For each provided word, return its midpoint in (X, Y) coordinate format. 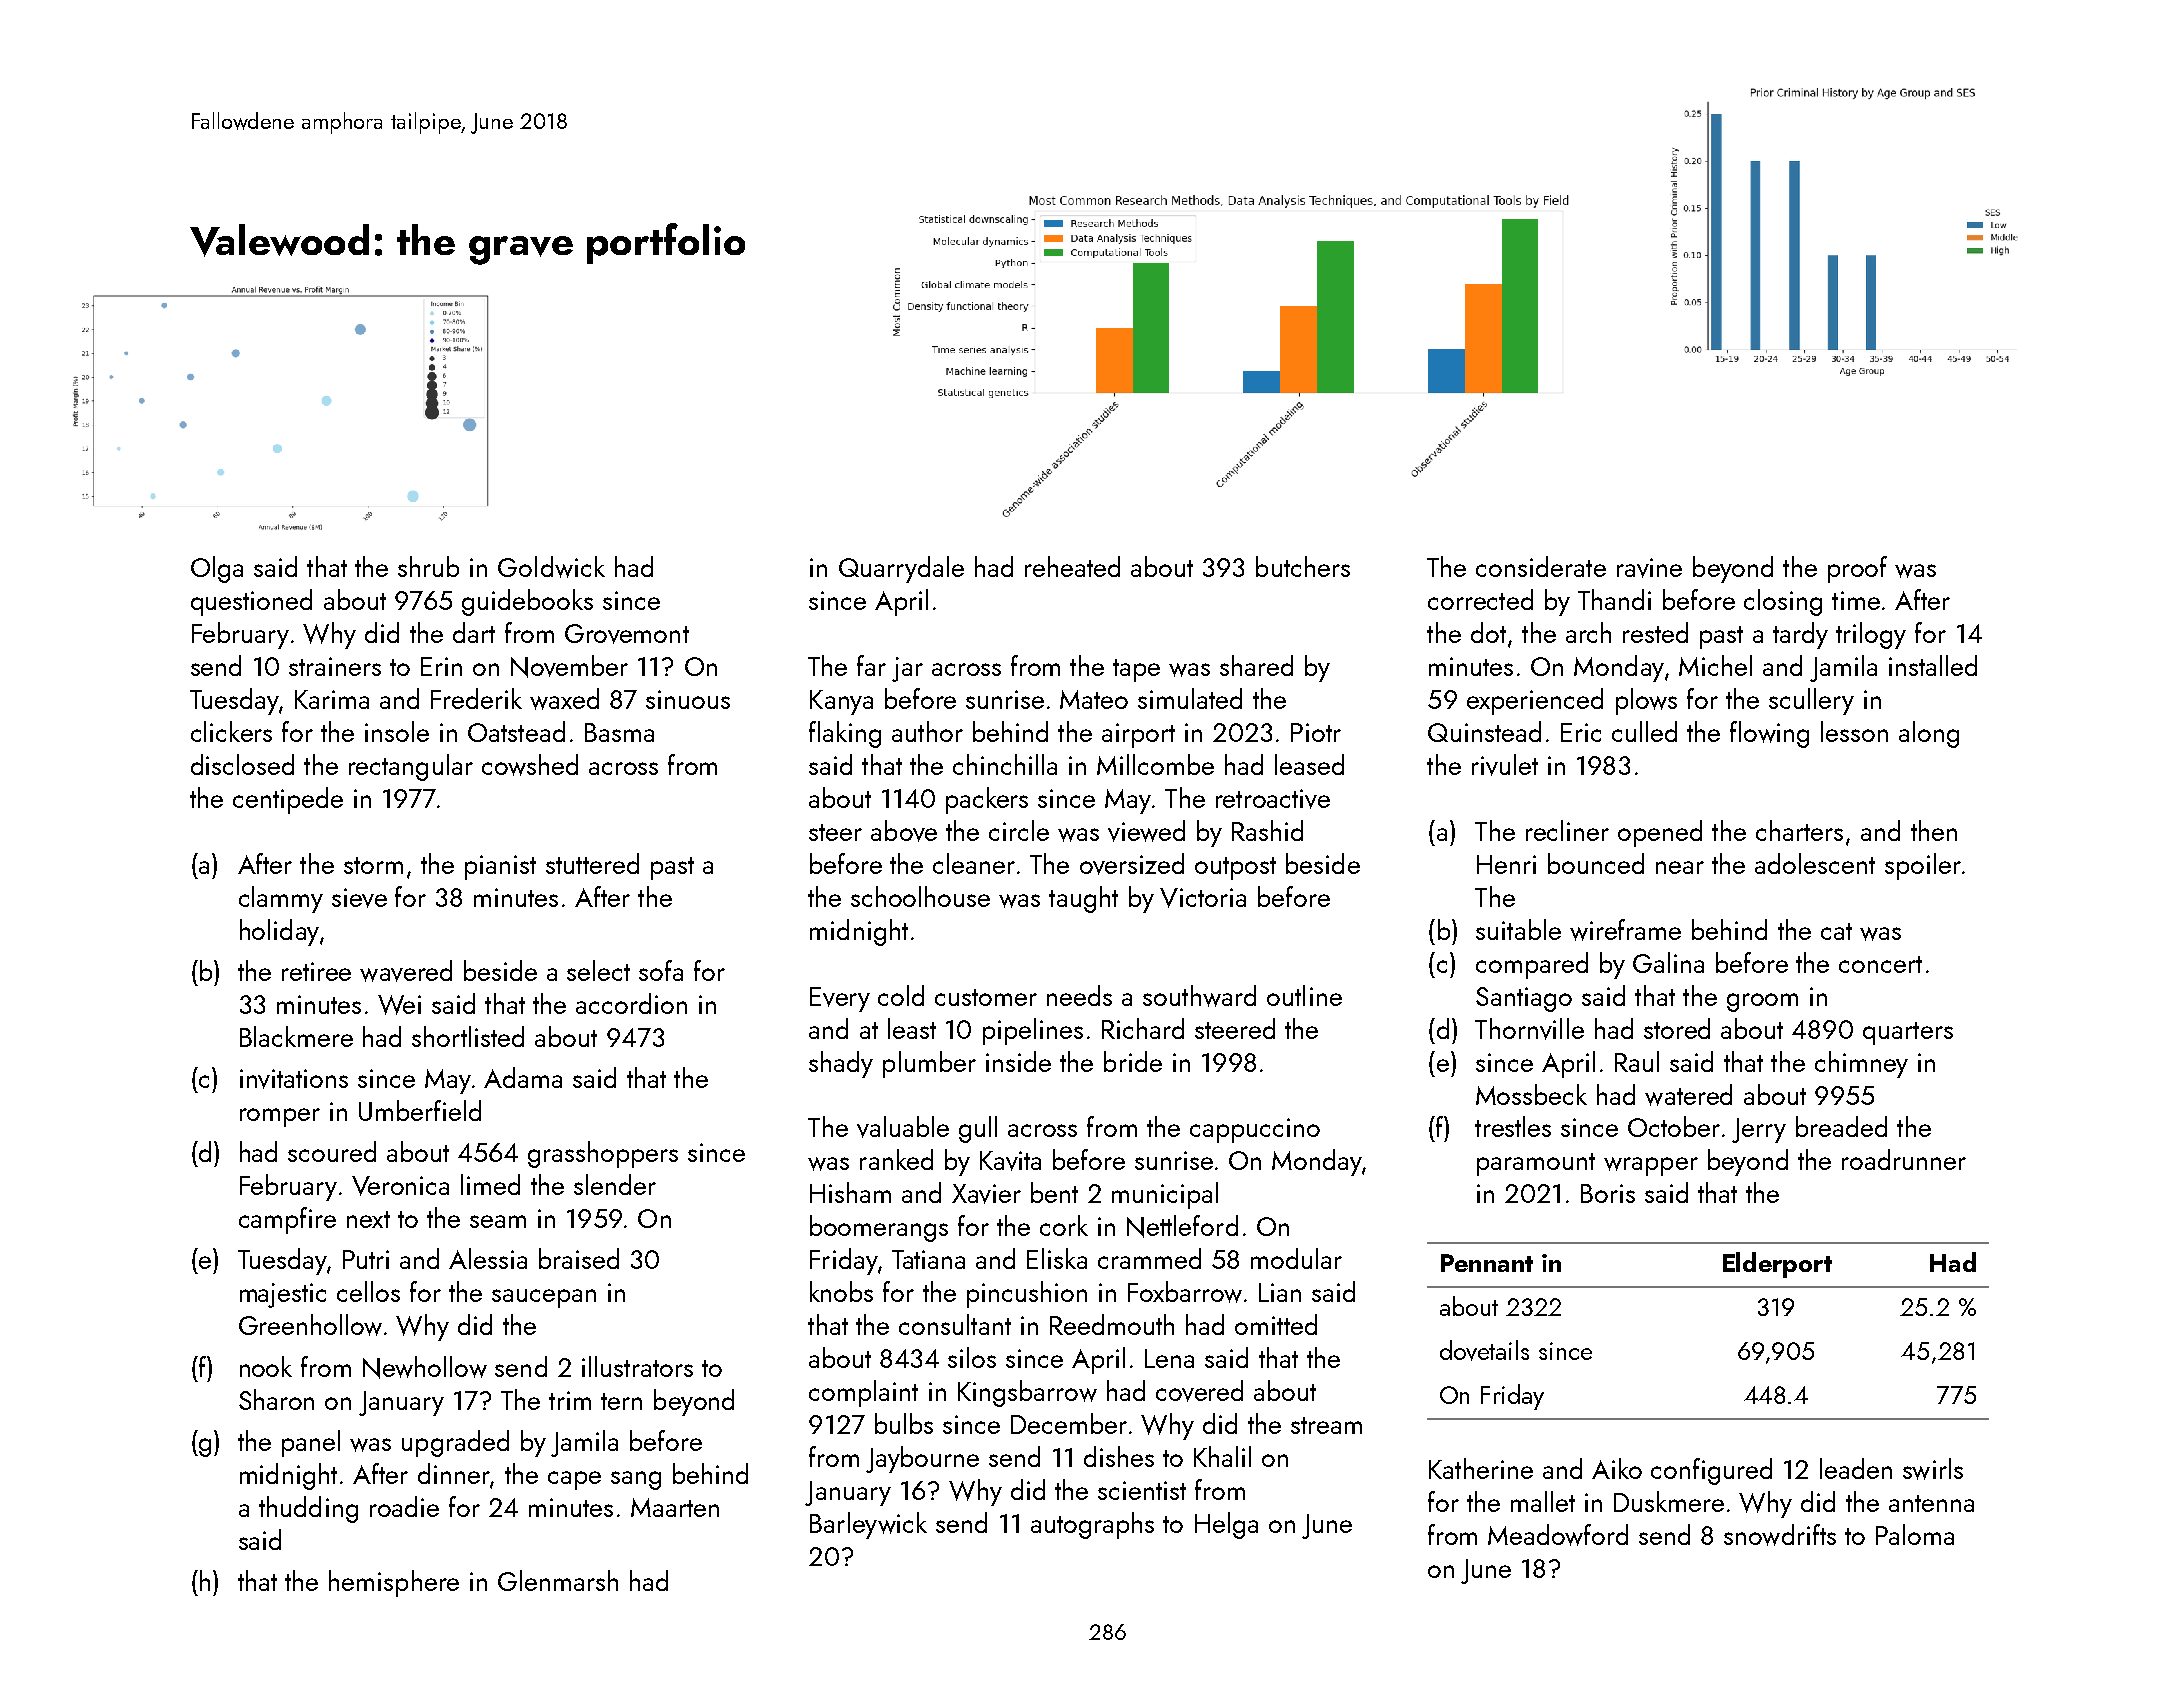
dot (1488, 632)
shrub (428, 566)
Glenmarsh (558, 1580)
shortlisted (468, 1036)
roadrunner (1904, 1159)
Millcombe (1155, 764)
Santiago (1524, 999)
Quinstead (1484, 731)
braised (579, 1258)
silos (972, 1357)
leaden (1856, 1468)
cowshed (530, 765)
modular (1296, 1258)
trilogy (1871, 635)
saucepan (544, 1298)
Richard (1143, 1028)
